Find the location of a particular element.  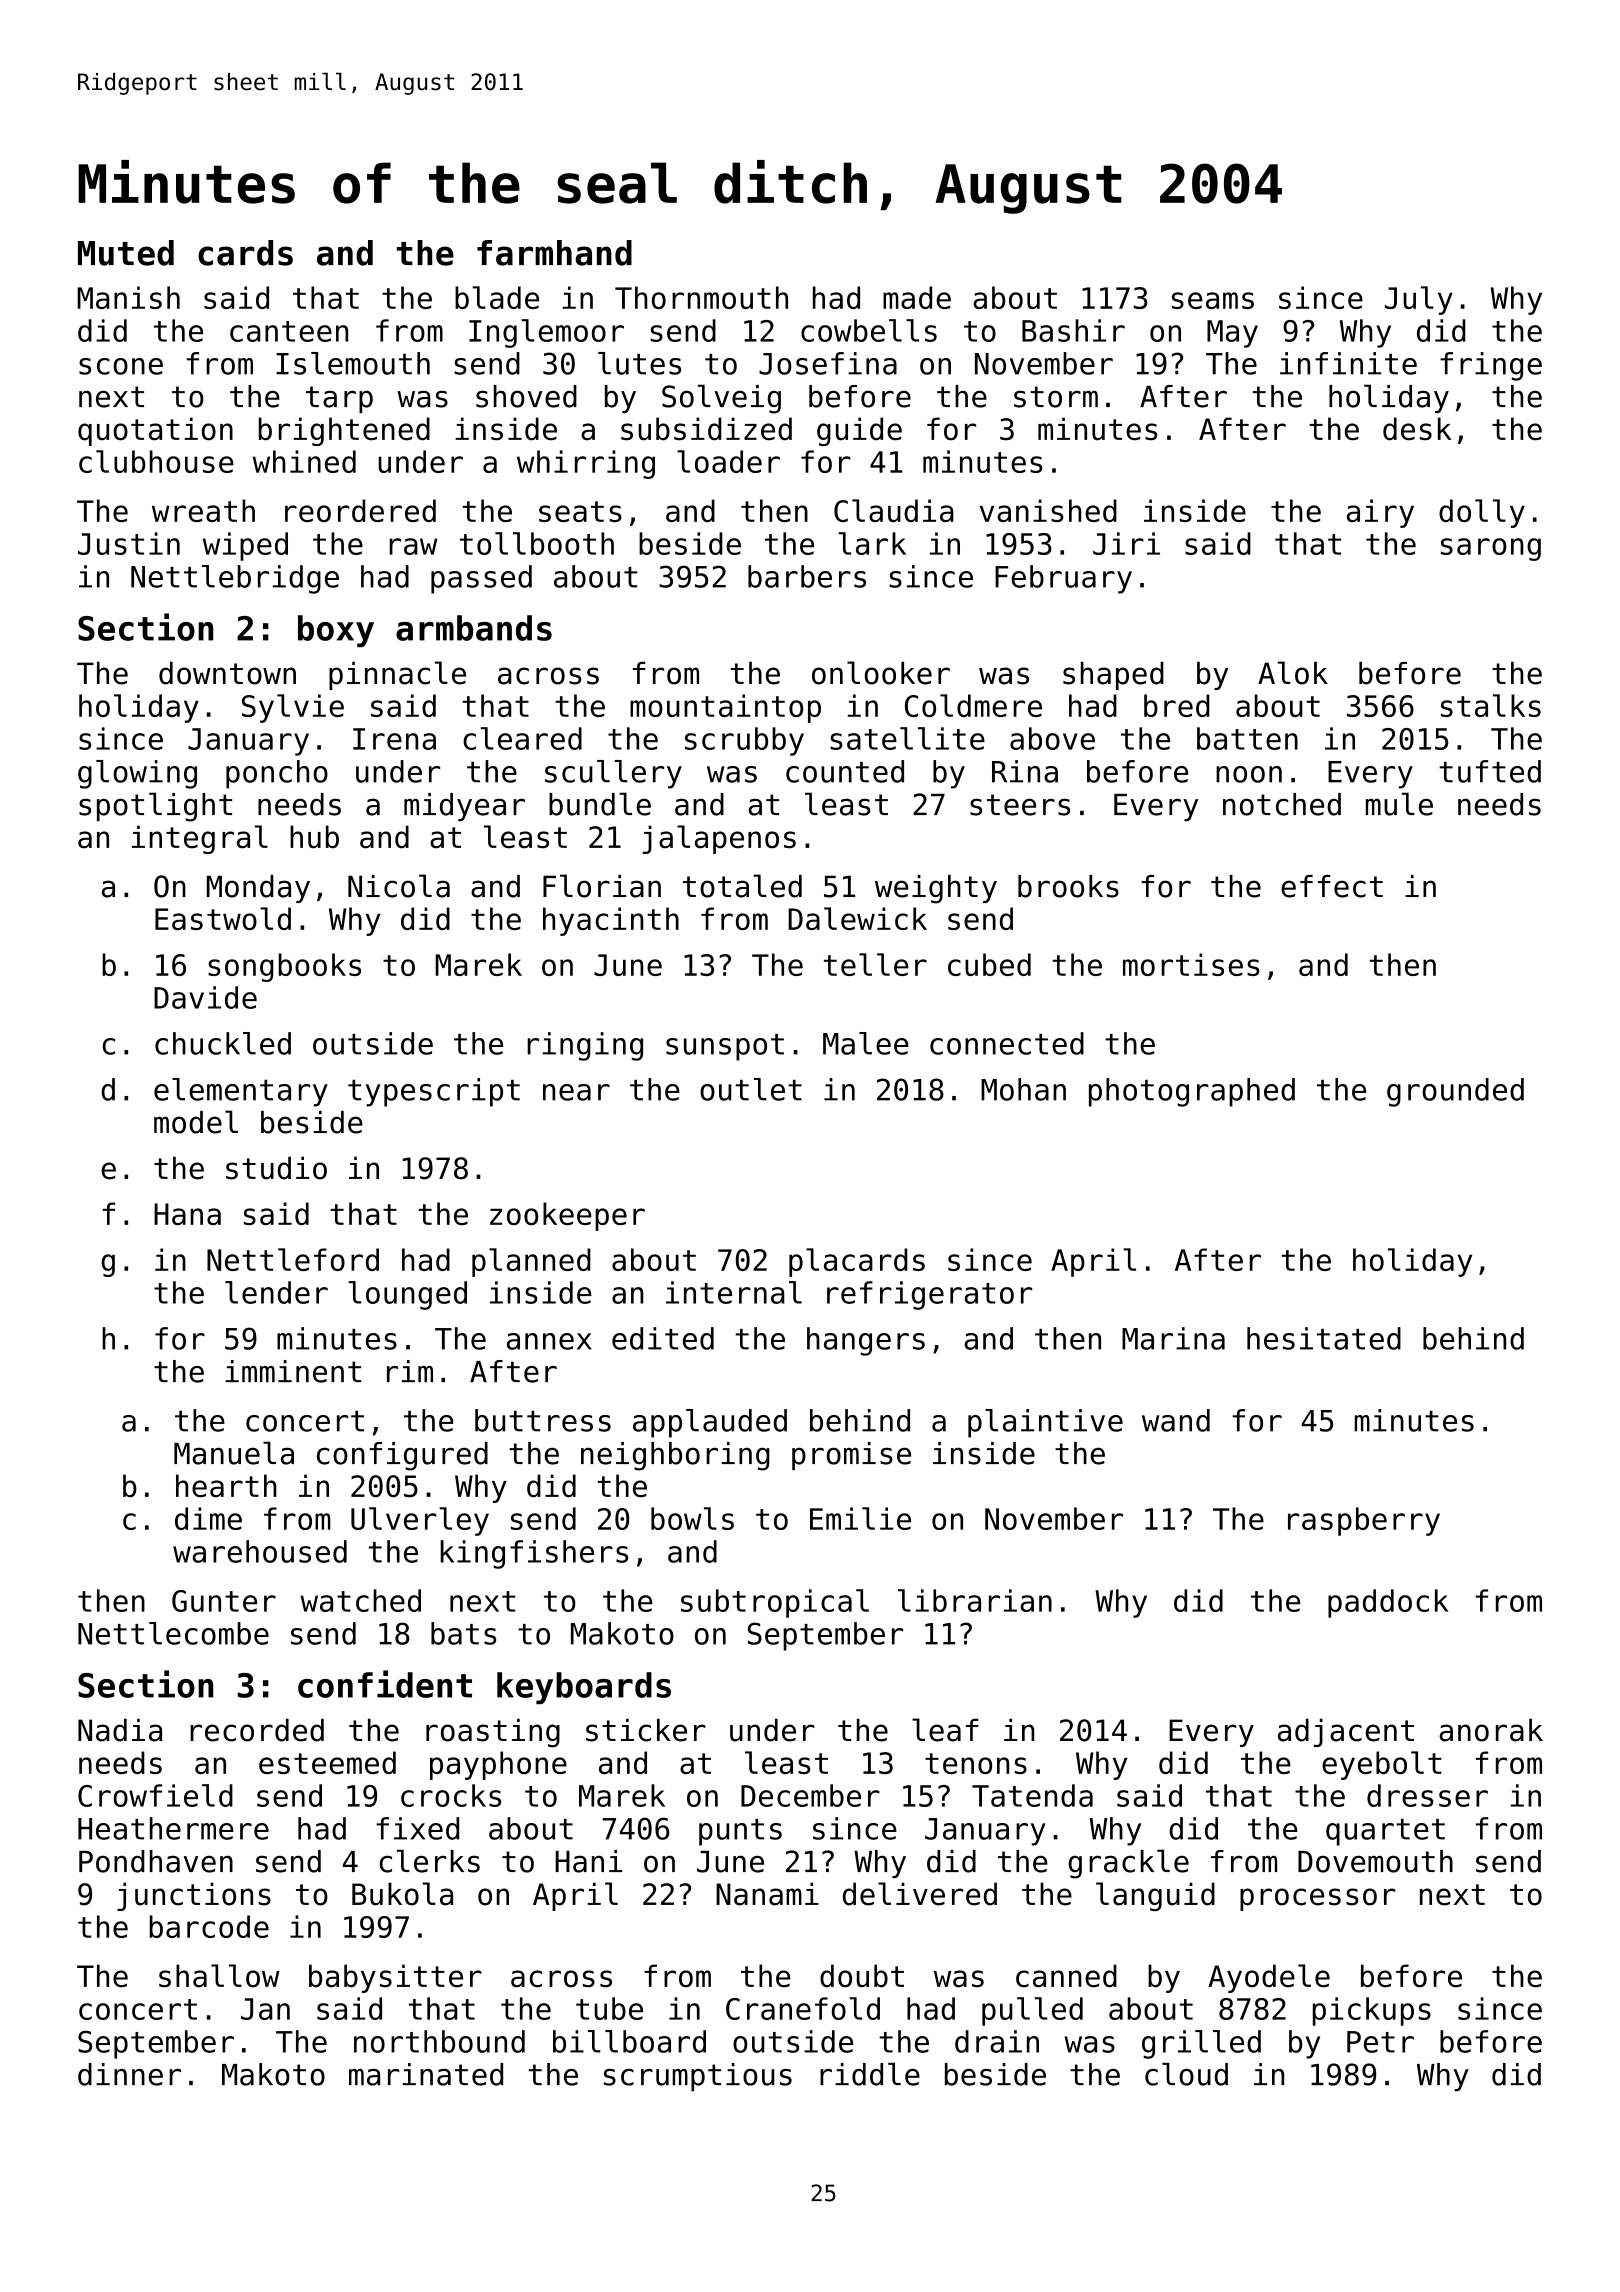

made is located at coordinates (917, 297).
